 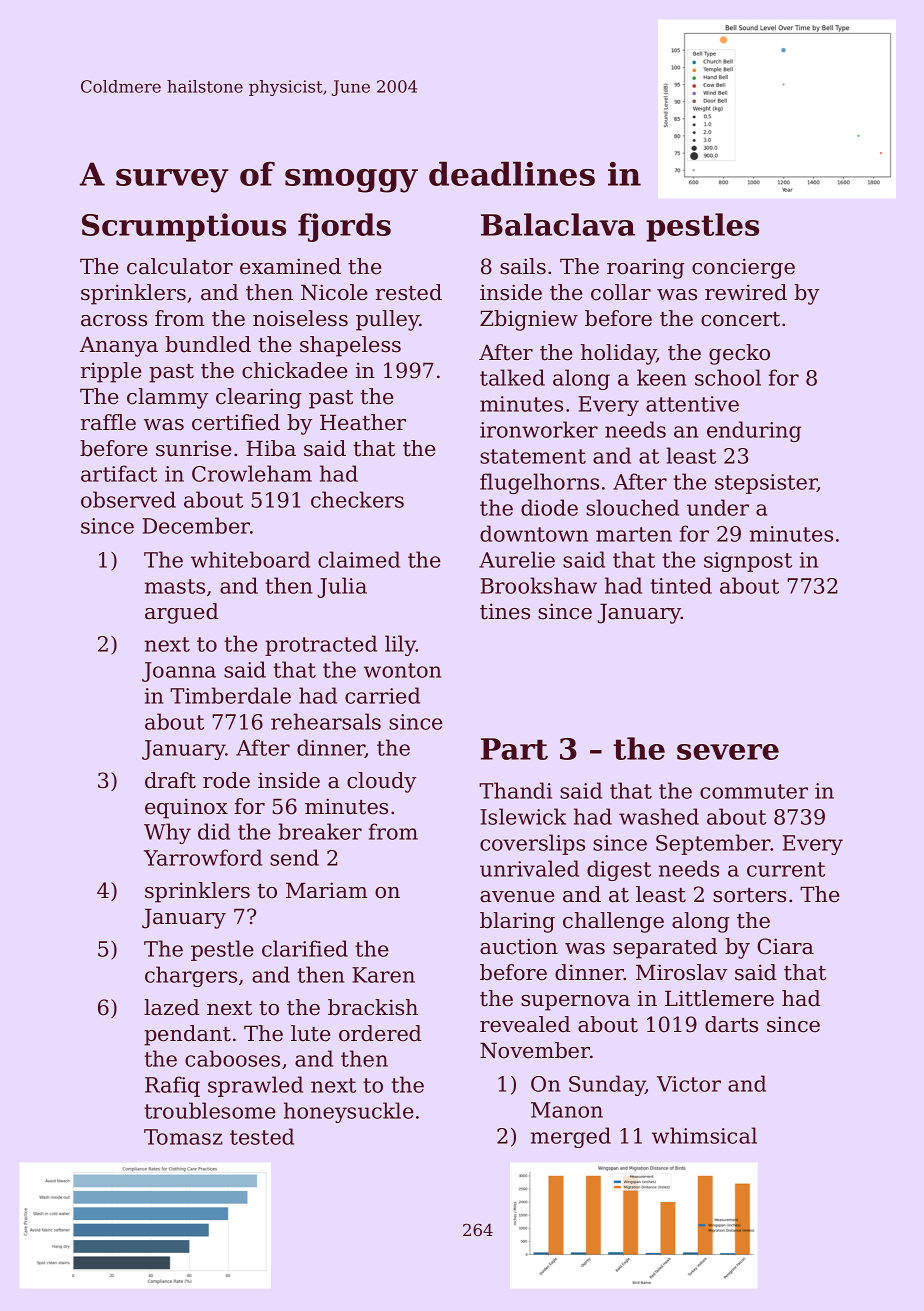 I want to click on Mariam, so click(x=327, y=890).
